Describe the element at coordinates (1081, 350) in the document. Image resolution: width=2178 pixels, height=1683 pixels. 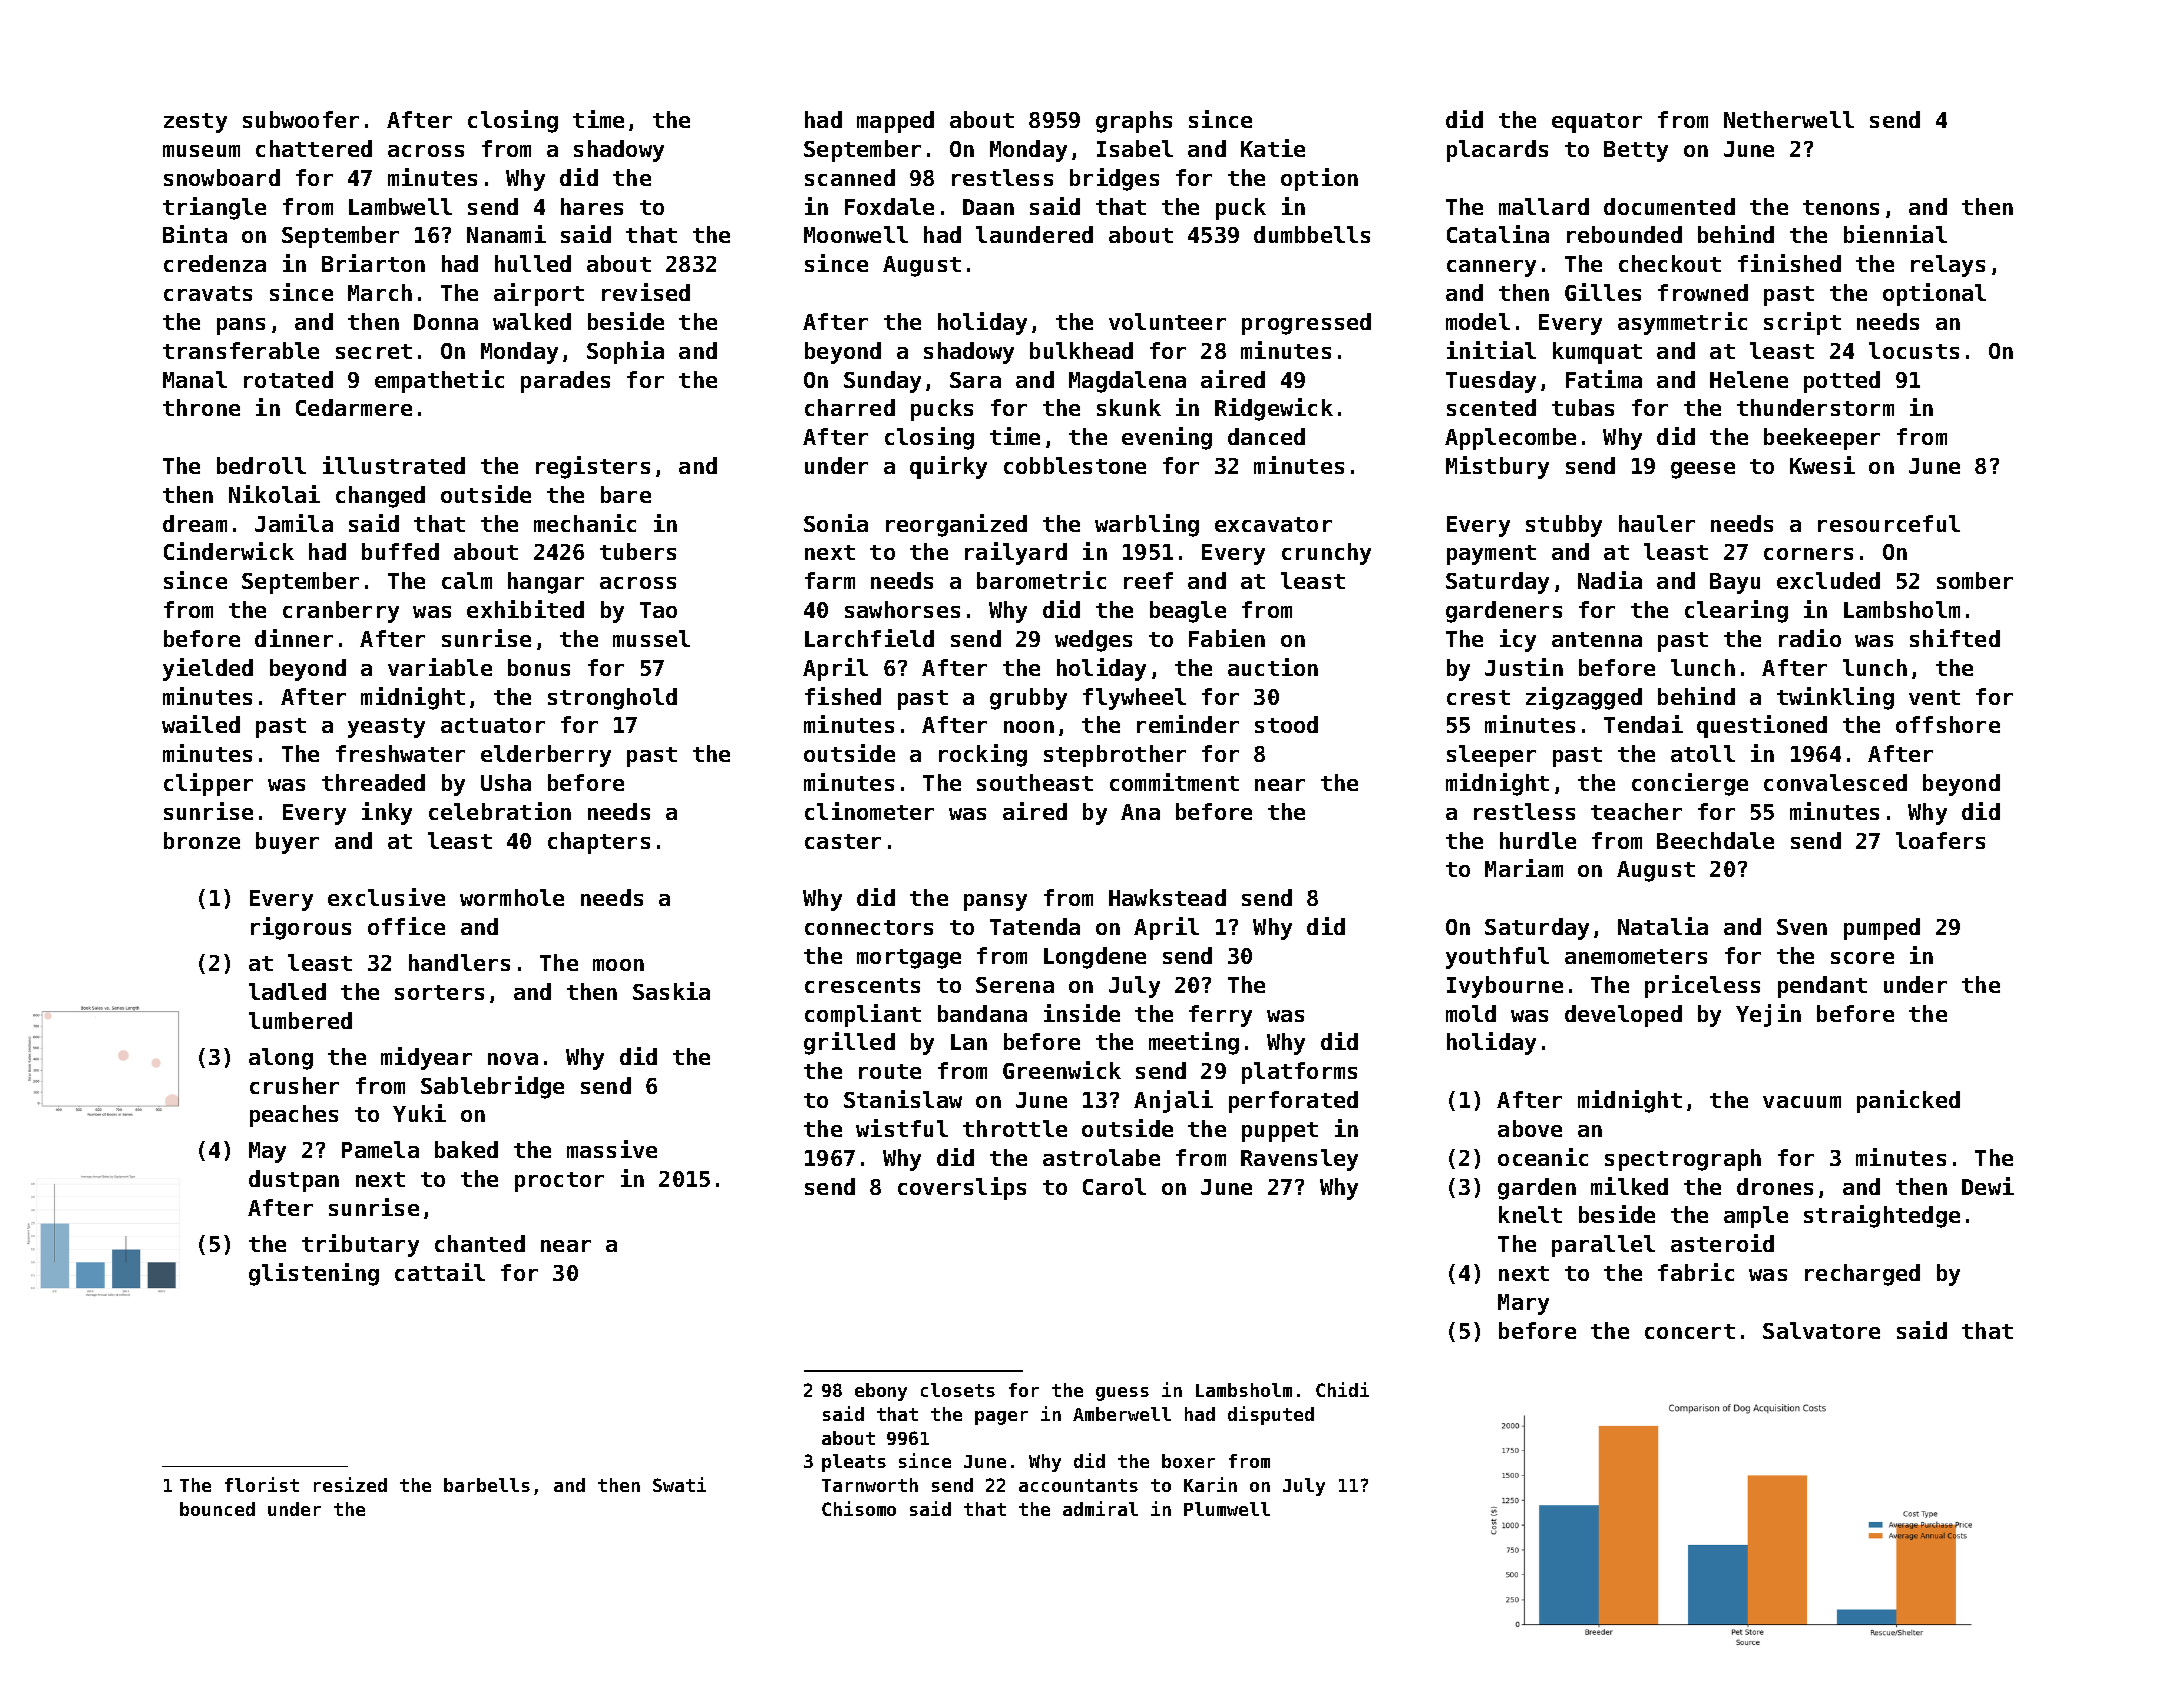
I see `bulkhead` at that location.
